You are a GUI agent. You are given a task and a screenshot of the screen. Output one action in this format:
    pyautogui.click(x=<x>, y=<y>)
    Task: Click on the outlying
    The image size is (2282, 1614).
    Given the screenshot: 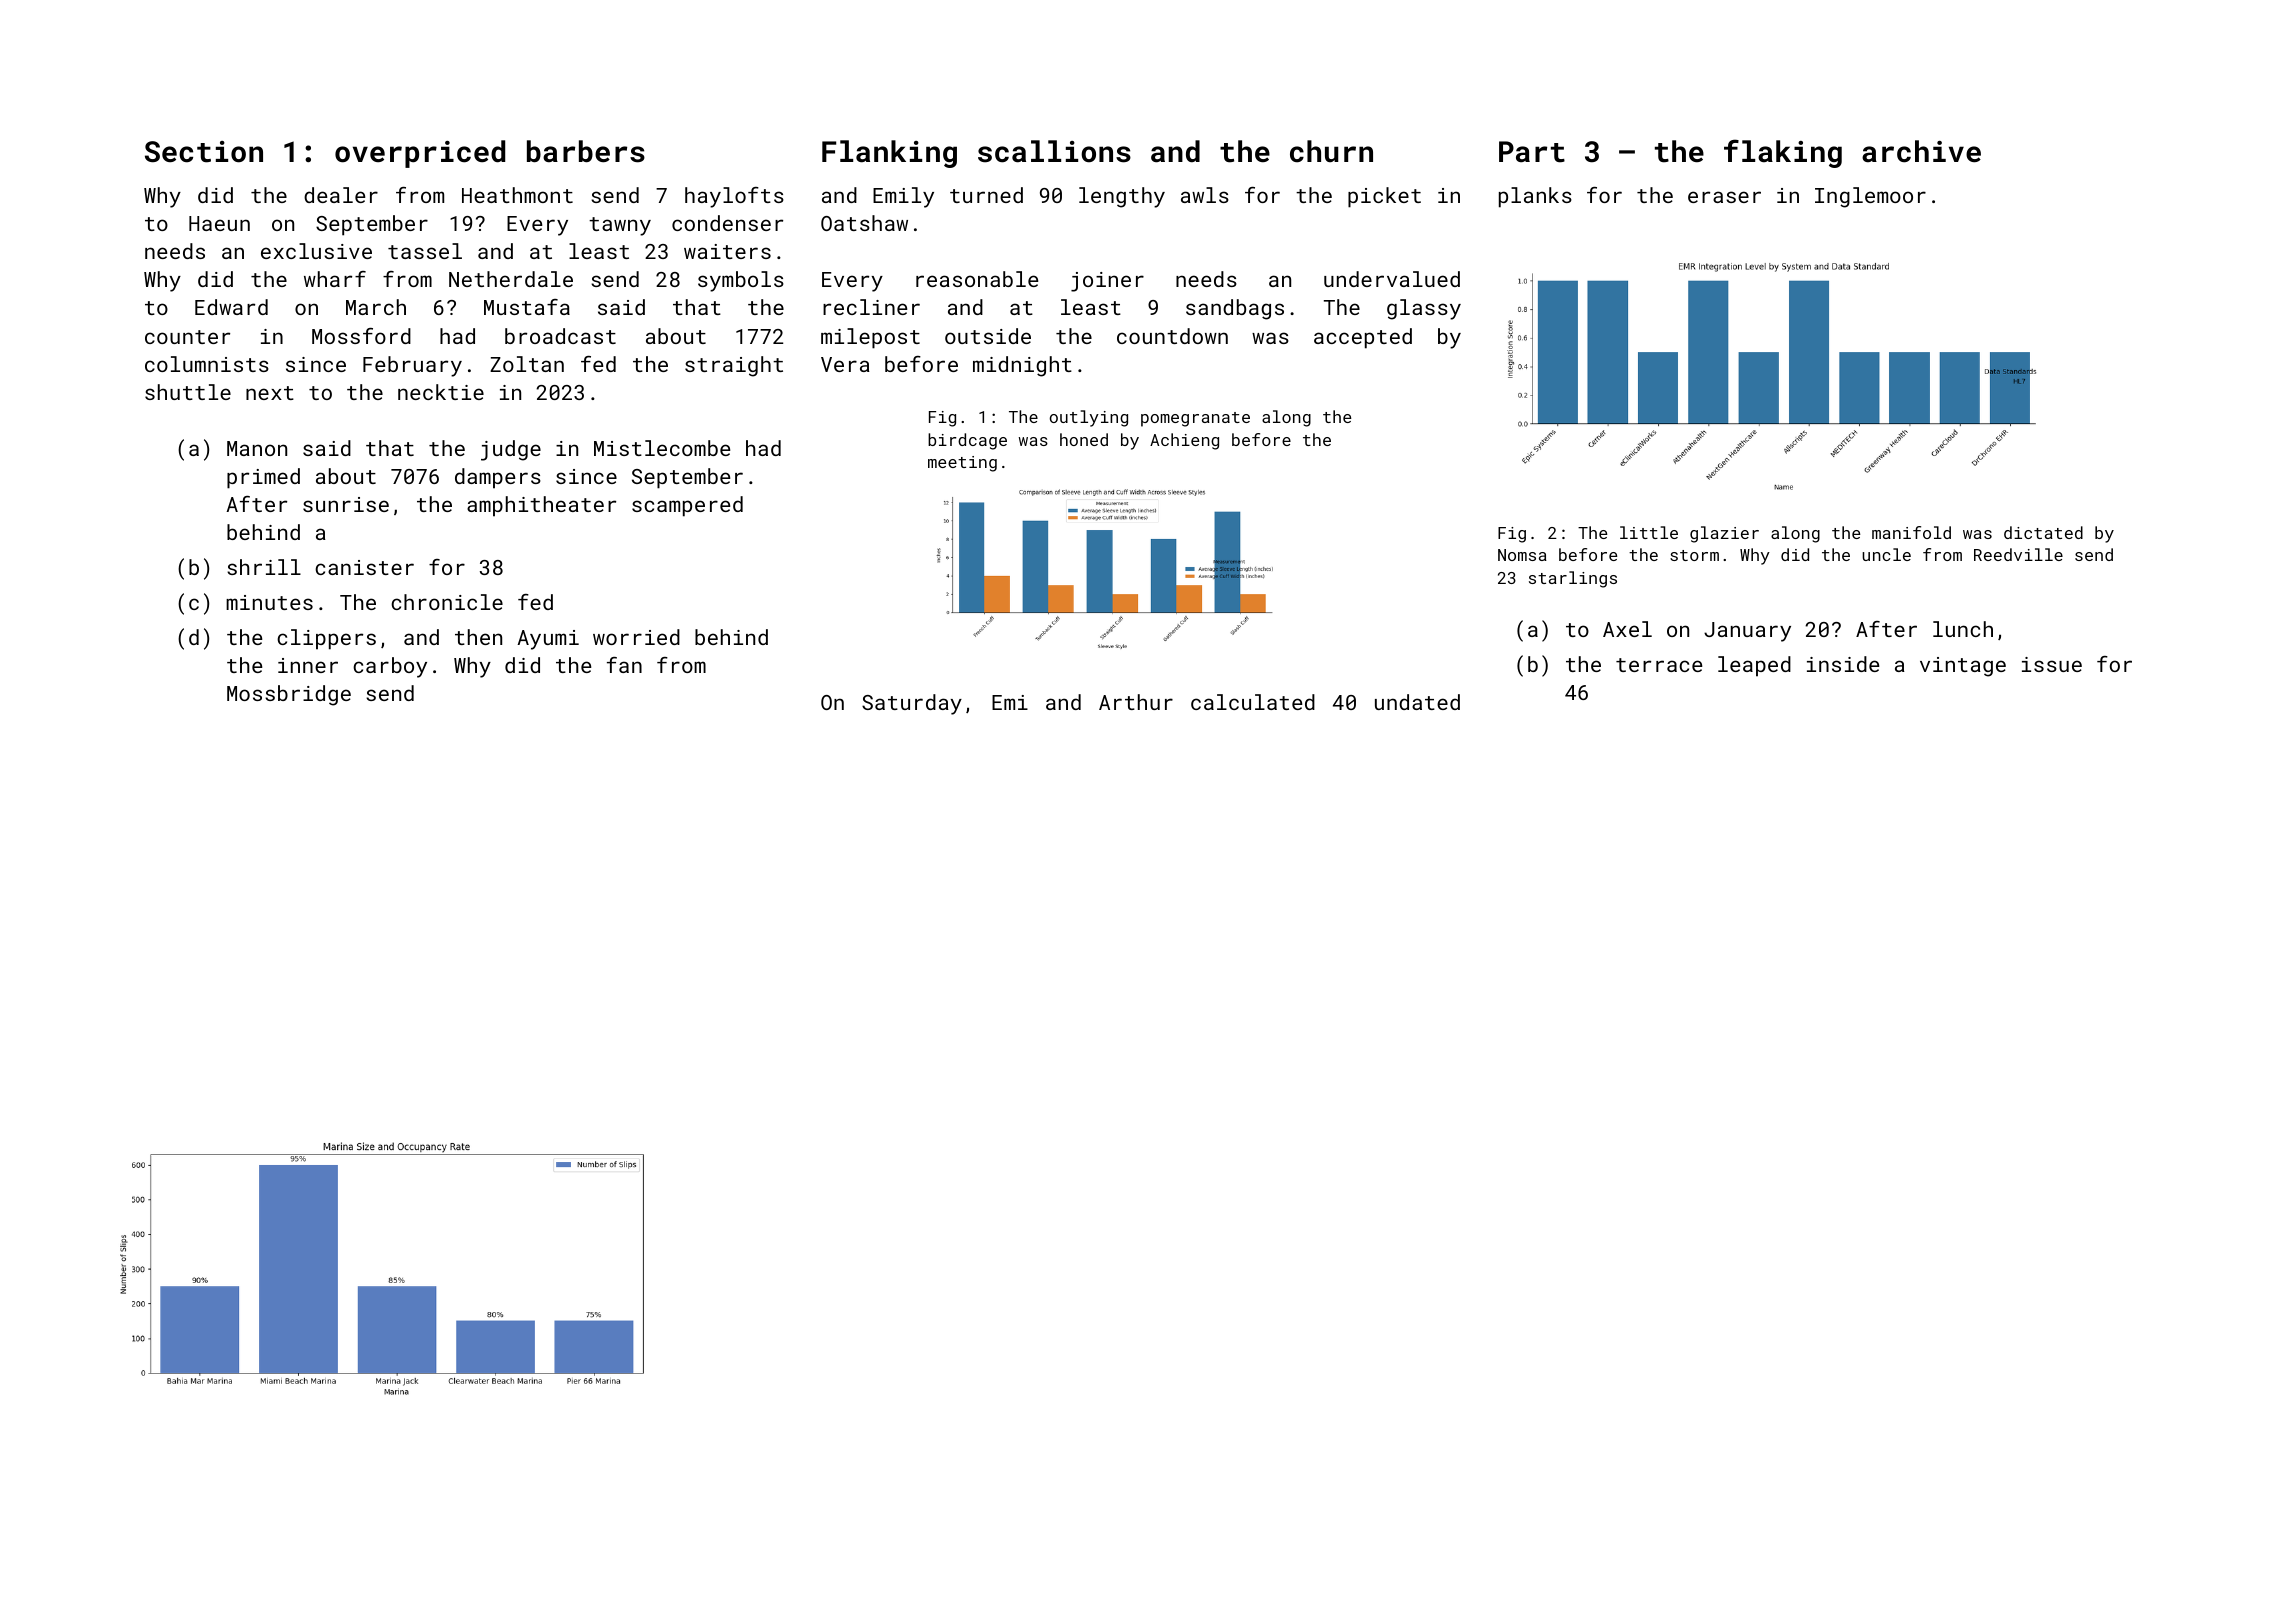 What is the action you would take?
    pyautogui.click(x=1089, y=418)
